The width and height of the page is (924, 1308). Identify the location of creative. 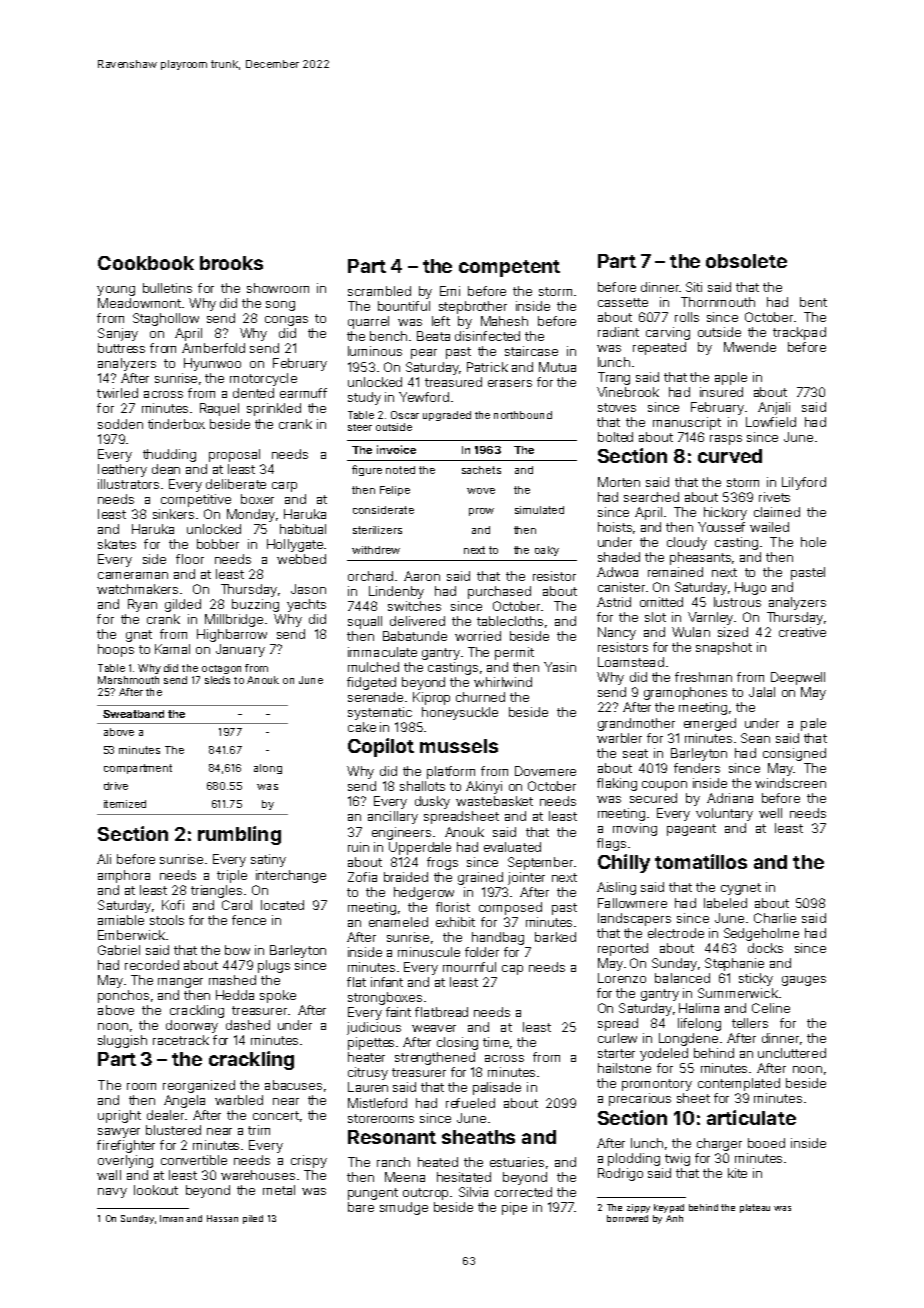
(802, 632).
